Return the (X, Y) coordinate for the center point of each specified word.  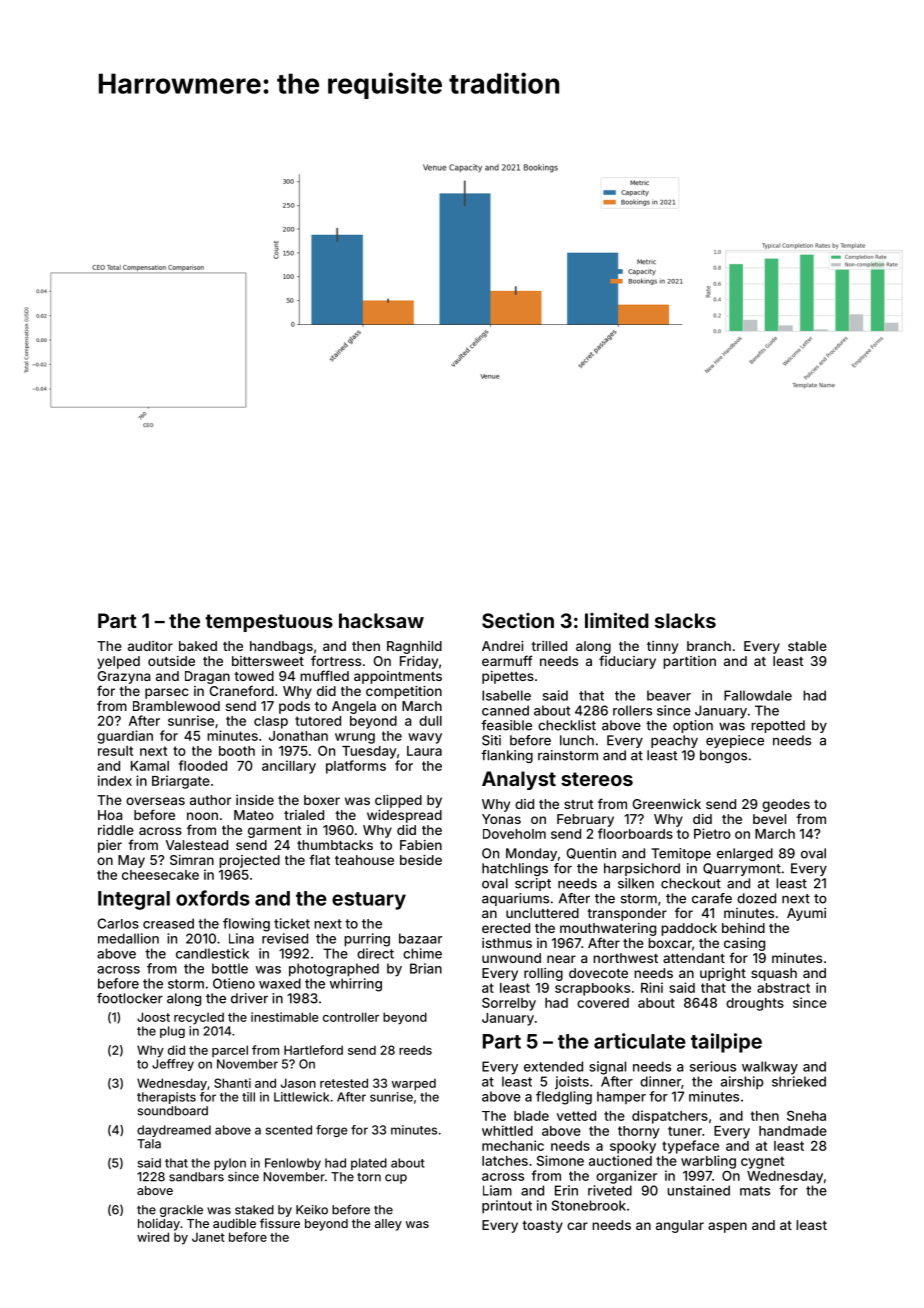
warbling (708, 1162)
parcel (230, 1051)
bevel (769, 819)
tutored (318, 721)
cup (396, 1179)
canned (505, 710)
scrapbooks (592, 989)
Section (518, 620)
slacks (685, 620)
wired (153, 1237)
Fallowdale (758, 695)
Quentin (591, 853)
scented (289, 1130)
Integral (134, 900)
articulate (640, 1041)
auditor (150, 646)
